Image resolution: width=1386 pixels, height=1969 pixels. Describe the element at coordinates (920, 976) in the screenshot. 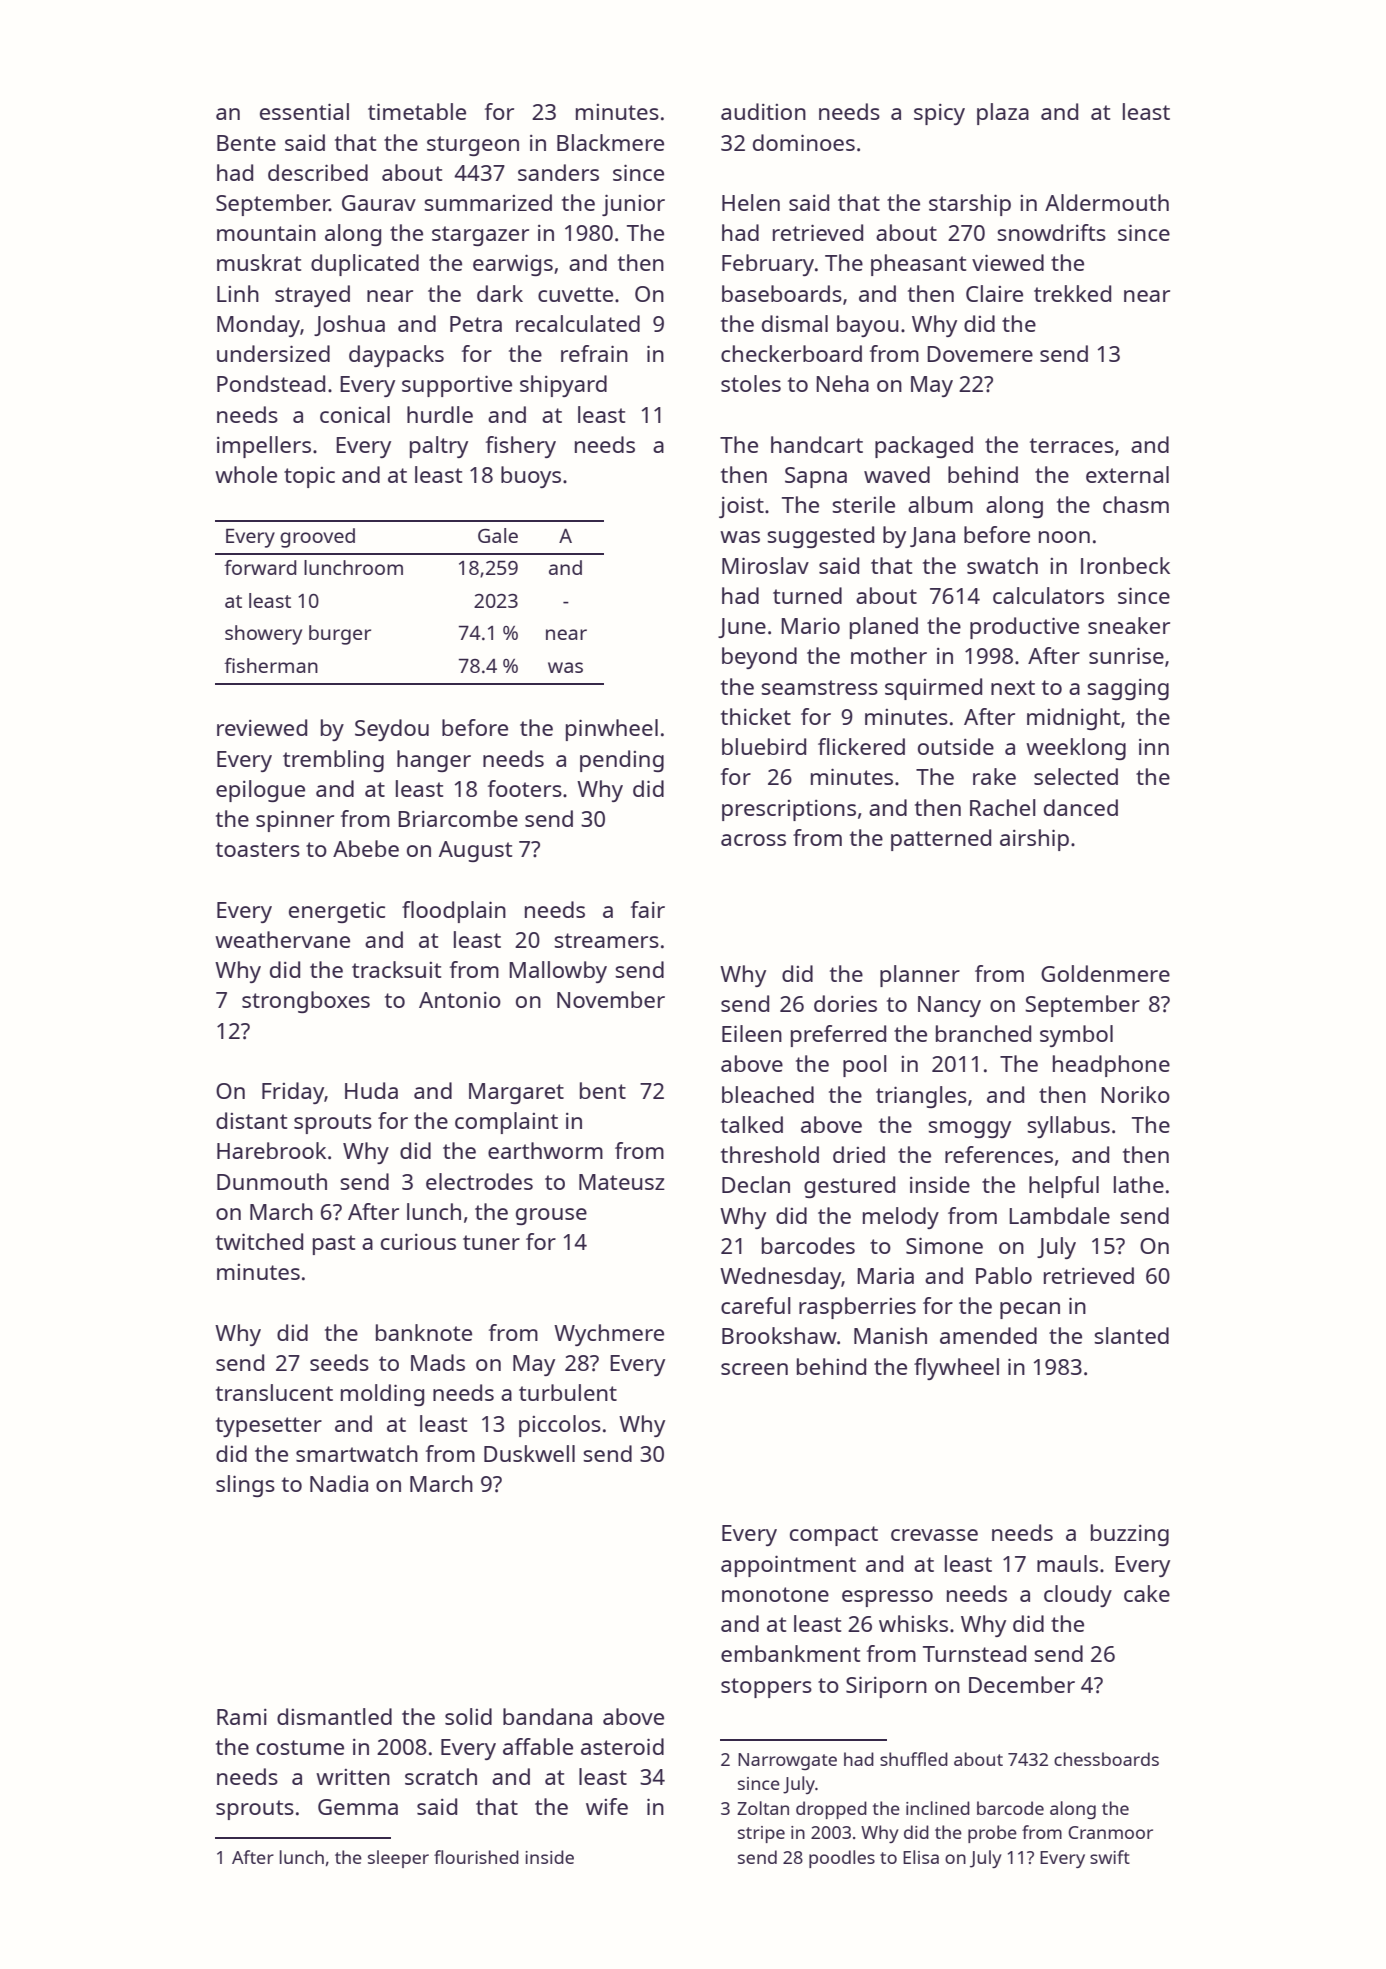

I see `planner` at that location.
